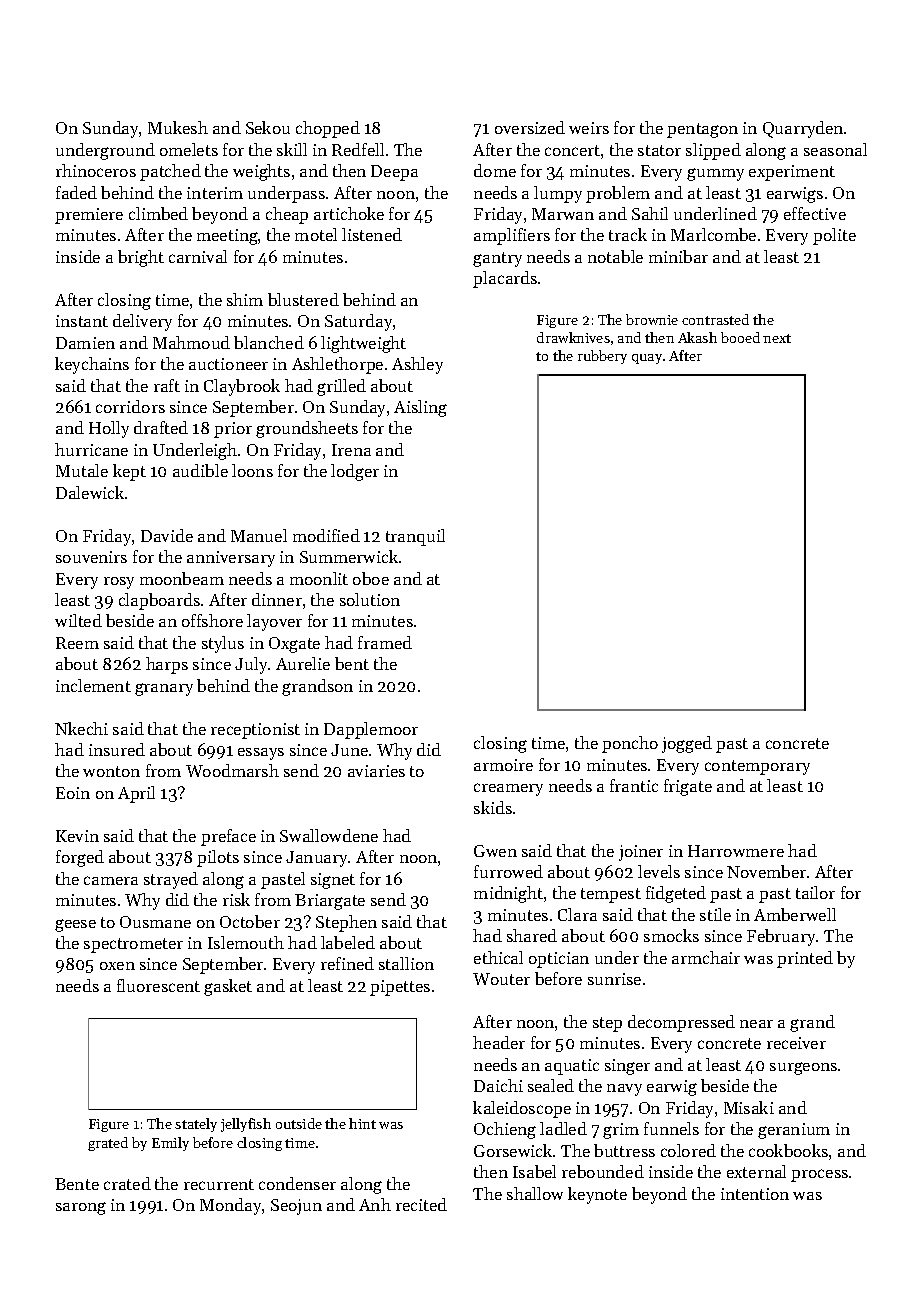 This screenshot has height=1314, width=924. I want to click on pilots, so click(218, 858).
